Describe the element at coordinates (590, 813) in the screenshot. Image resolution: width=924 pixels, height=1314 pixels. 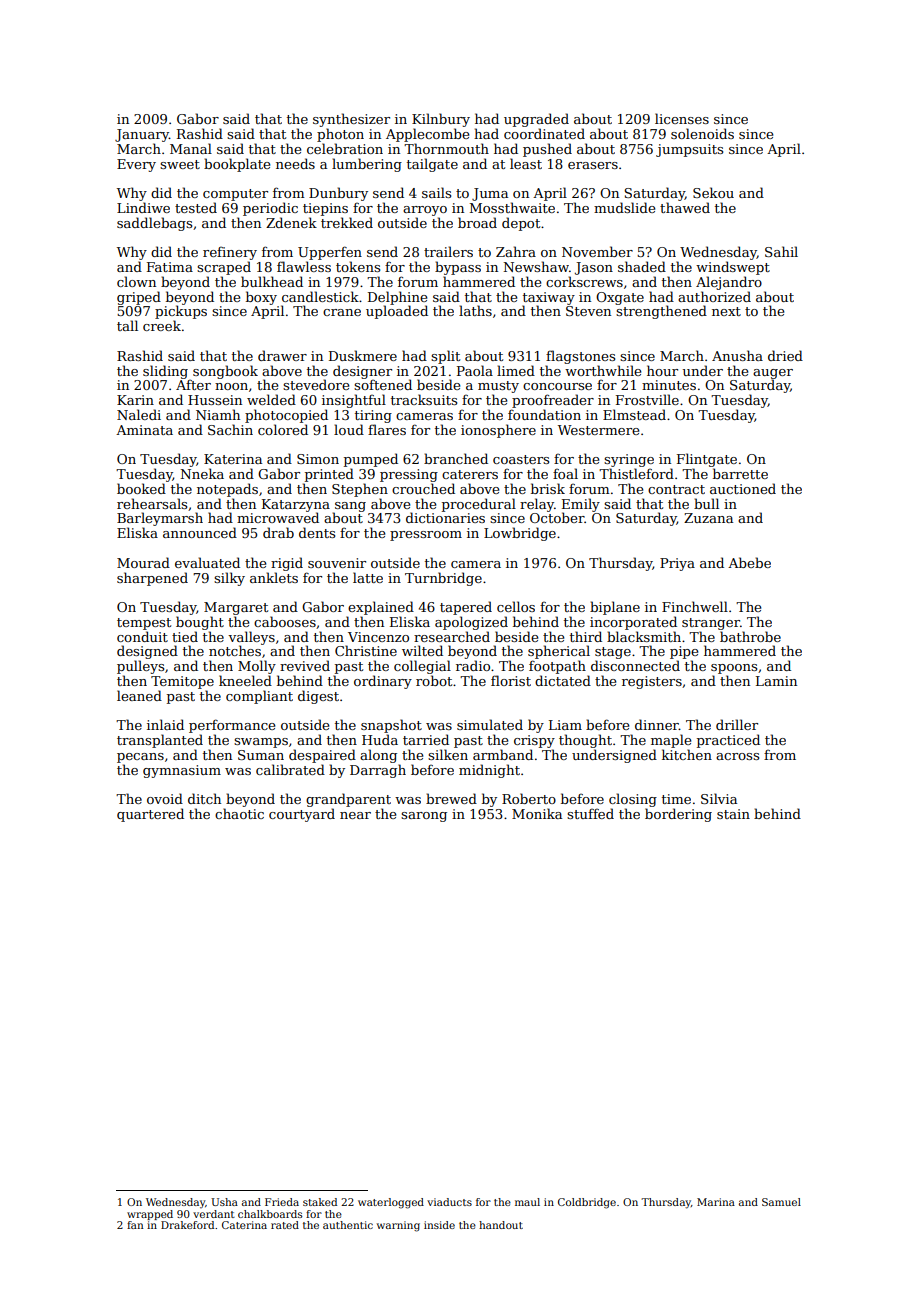
I see `stuffed` at that location.
